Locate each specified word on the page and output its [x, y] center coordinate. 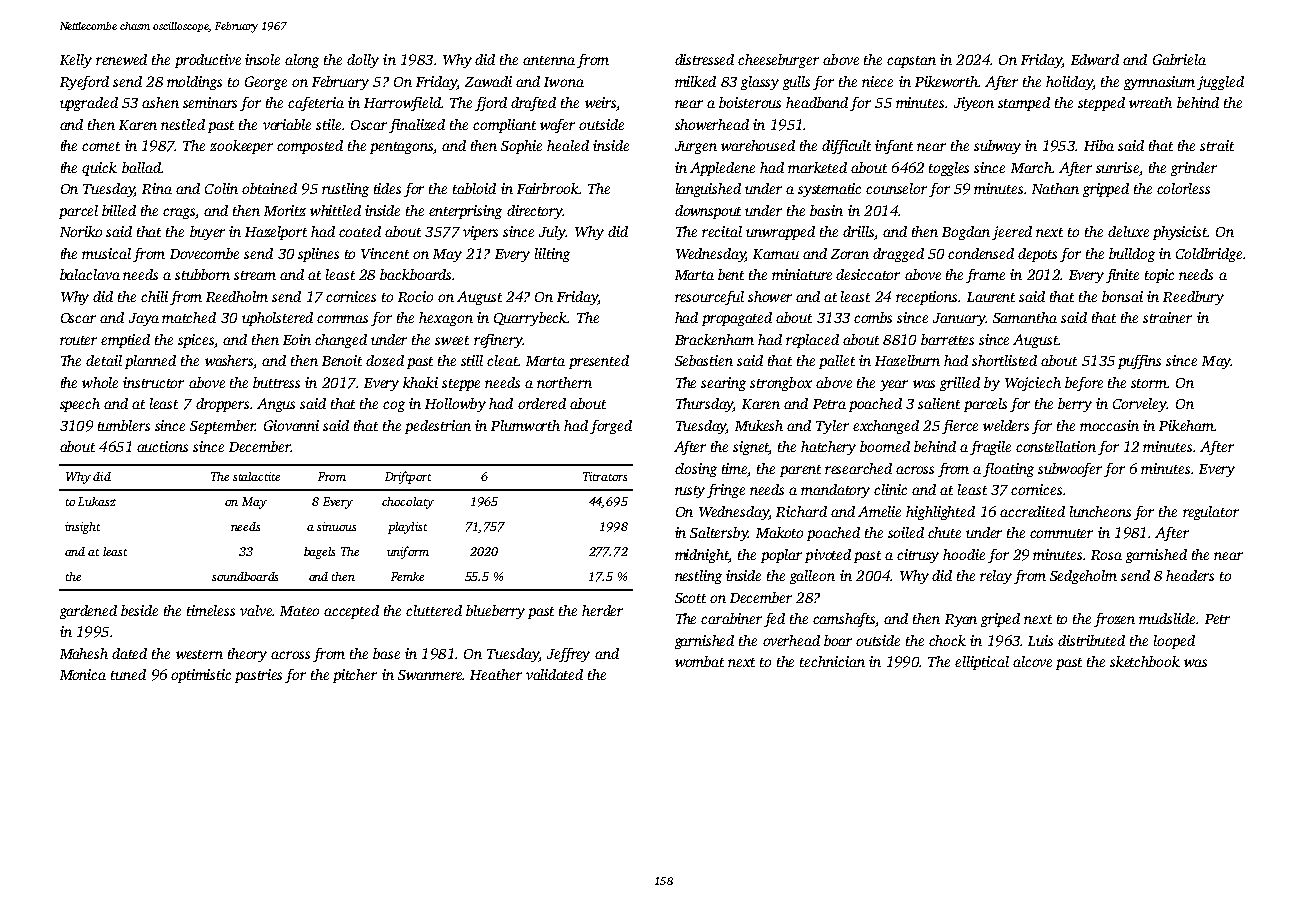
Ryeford [84, 83]
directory [535, 212]
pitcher [355, 676]
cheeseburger [778, 61]
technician [832, 661]
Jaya [144, 319]
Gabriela [1179, 59]
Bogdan [966, 233]
